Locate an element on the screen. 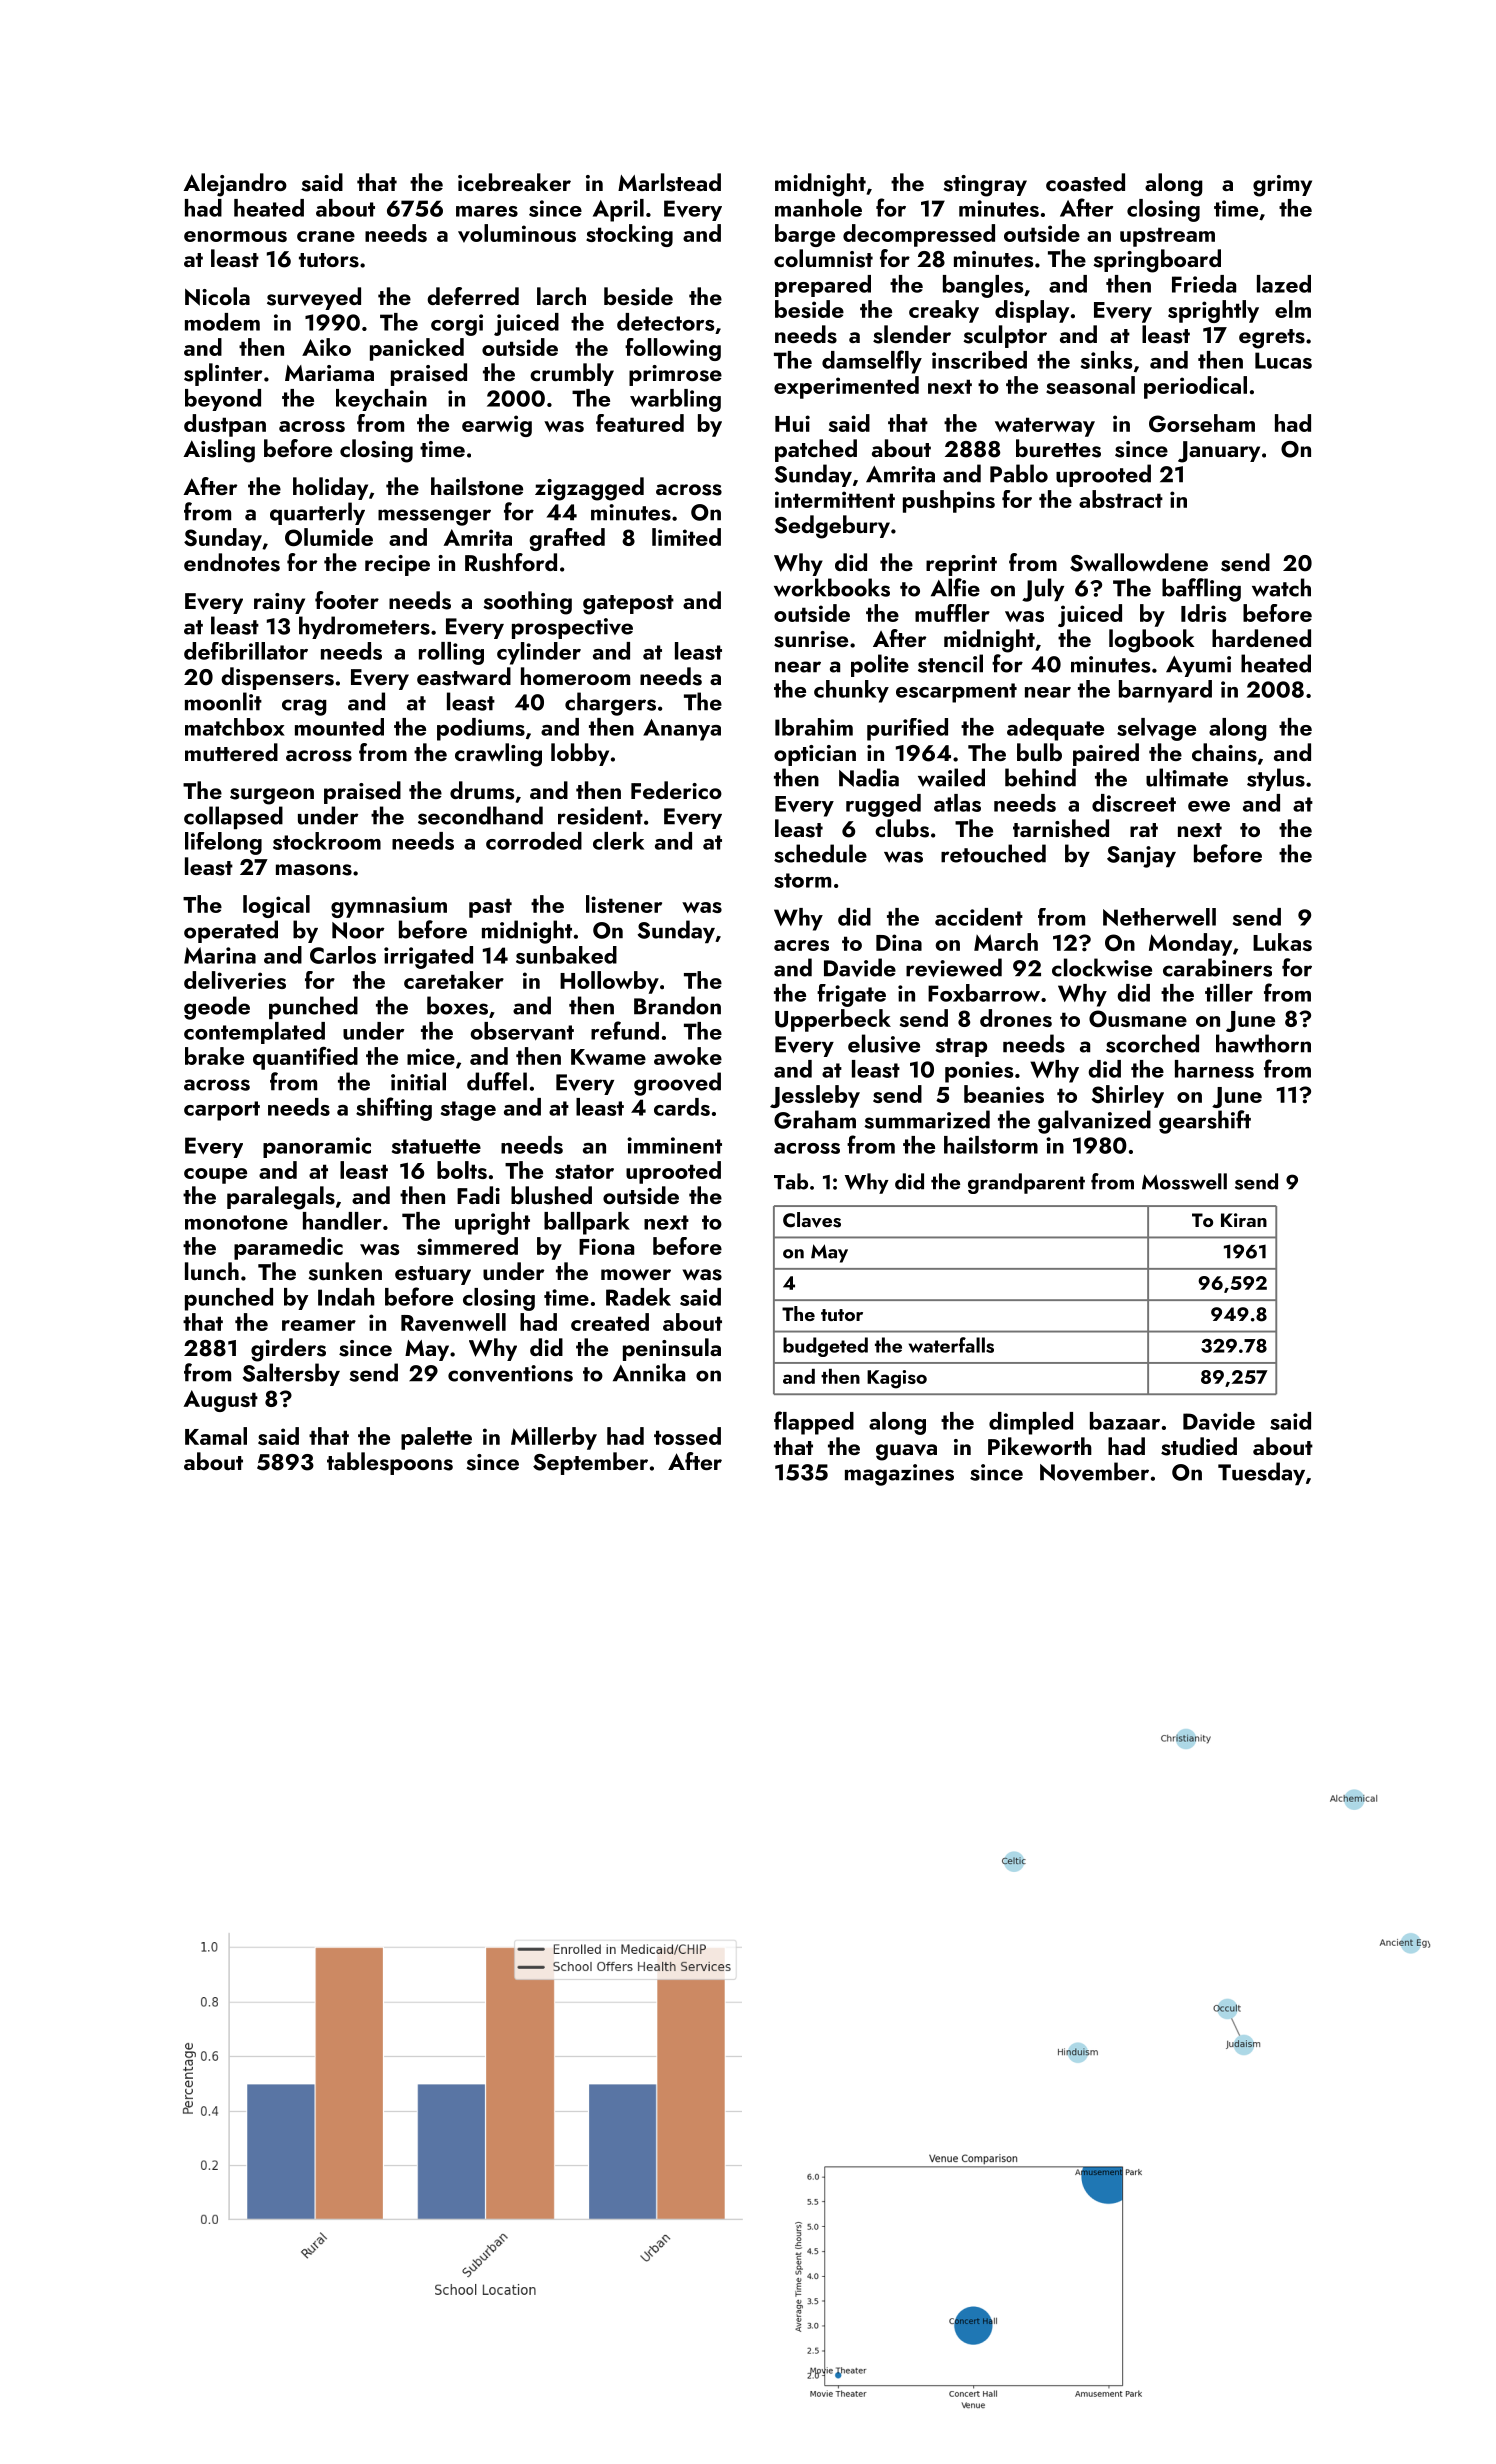  brake is located at coordinates (214, 1056).
